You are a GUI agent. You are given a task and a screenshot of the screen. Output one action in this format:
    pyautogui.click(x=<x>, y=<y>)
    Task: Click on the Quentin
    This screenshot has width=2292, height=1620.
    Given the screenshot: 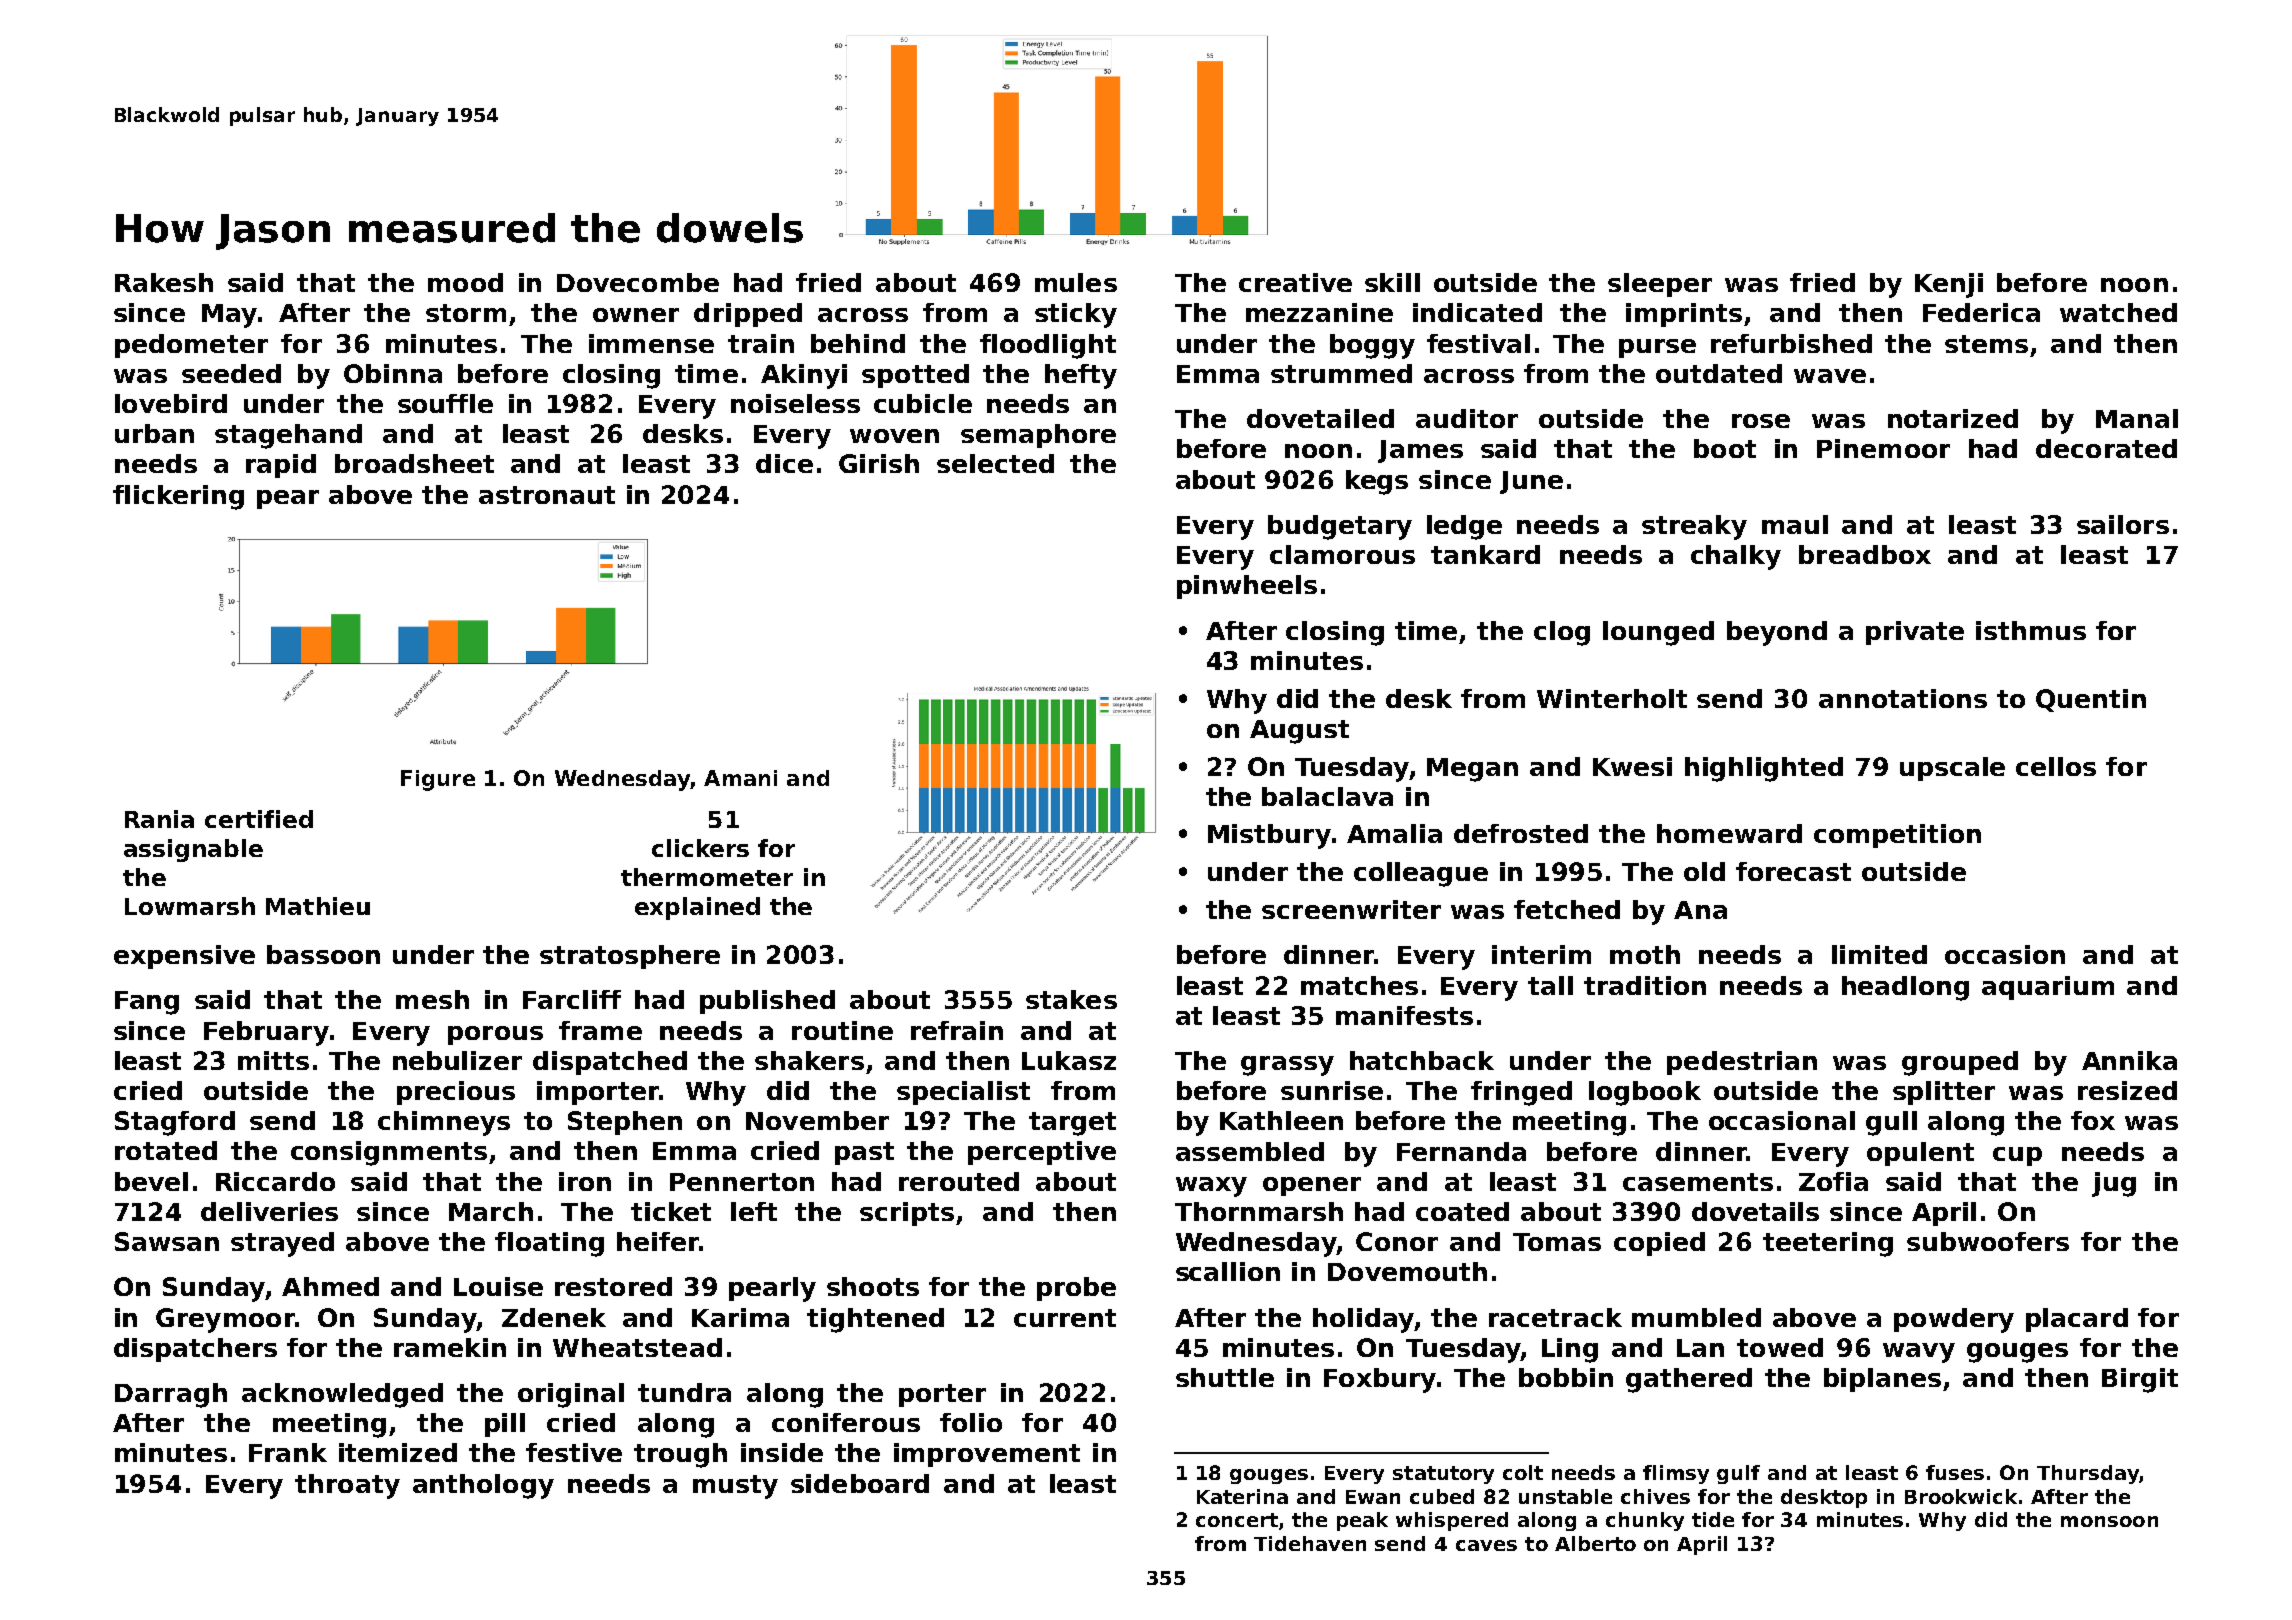 What is the action you would take?
    pyautogui.click(x=2091, y=700)
